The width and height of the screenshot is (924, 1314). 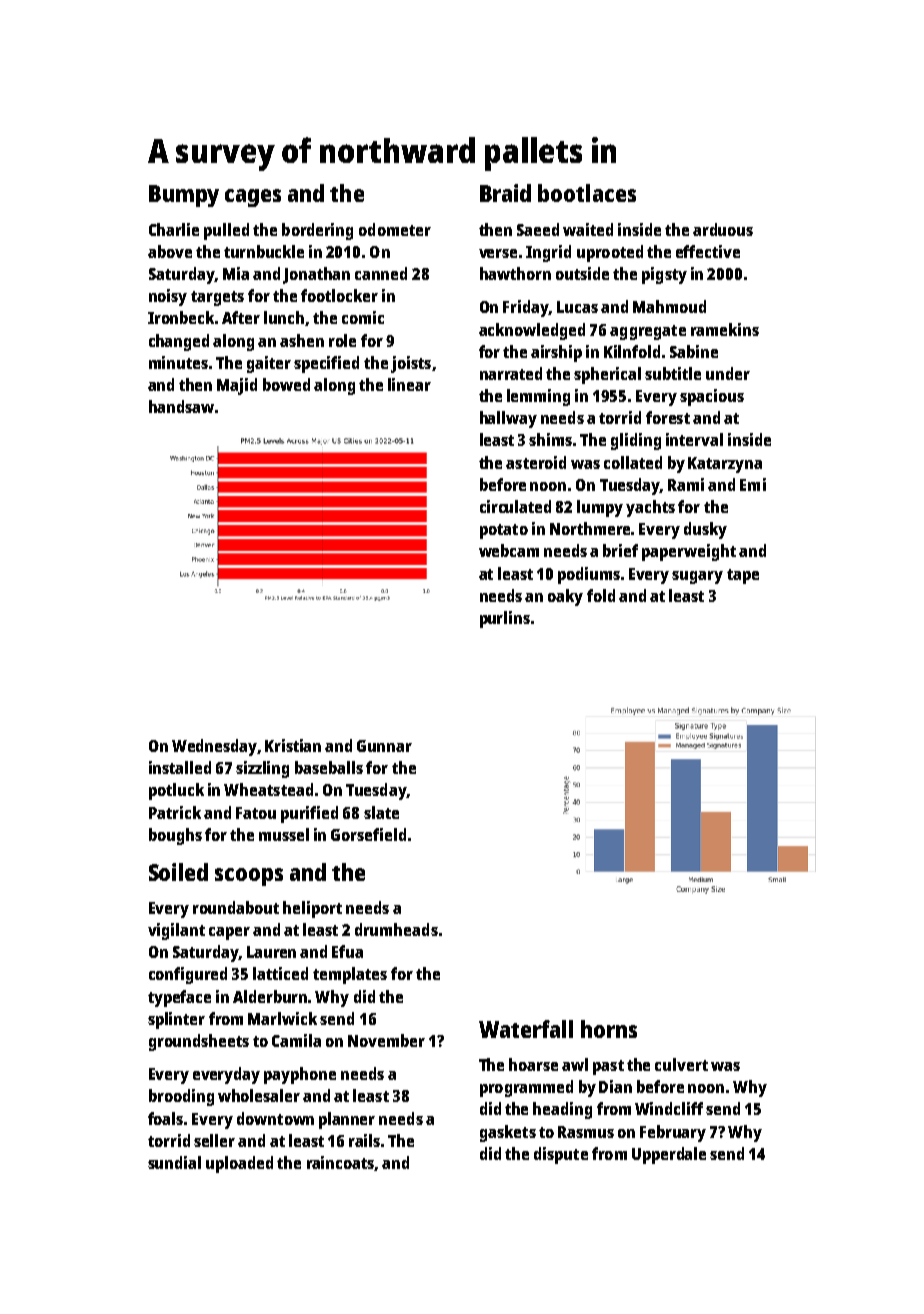 I want to click on sugary, so click(x=697, y=577).
